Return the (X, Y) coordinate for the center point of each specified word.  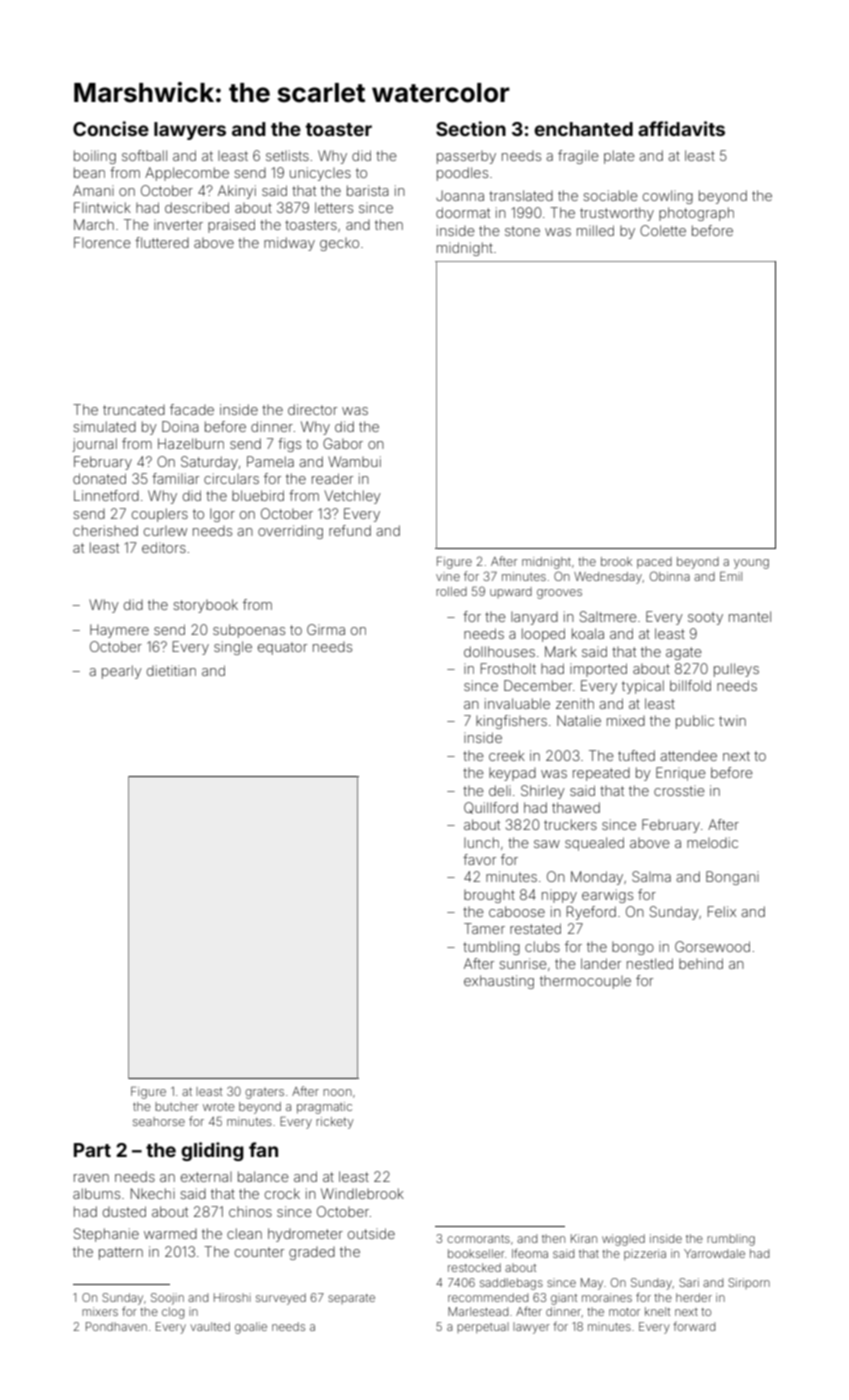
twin (732, 720)
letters (334, 207)
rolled (451, 591)
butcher (176, 1106)
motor (624, 1312)
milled (595, 230)
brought (489, 896)
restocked (474, 1267)
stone (522, 231)
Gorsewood (712, 946)
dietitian (171, 670)
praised (231, 226)
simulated (104, 426)
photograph (696, 214)
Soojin (167, 1299)
